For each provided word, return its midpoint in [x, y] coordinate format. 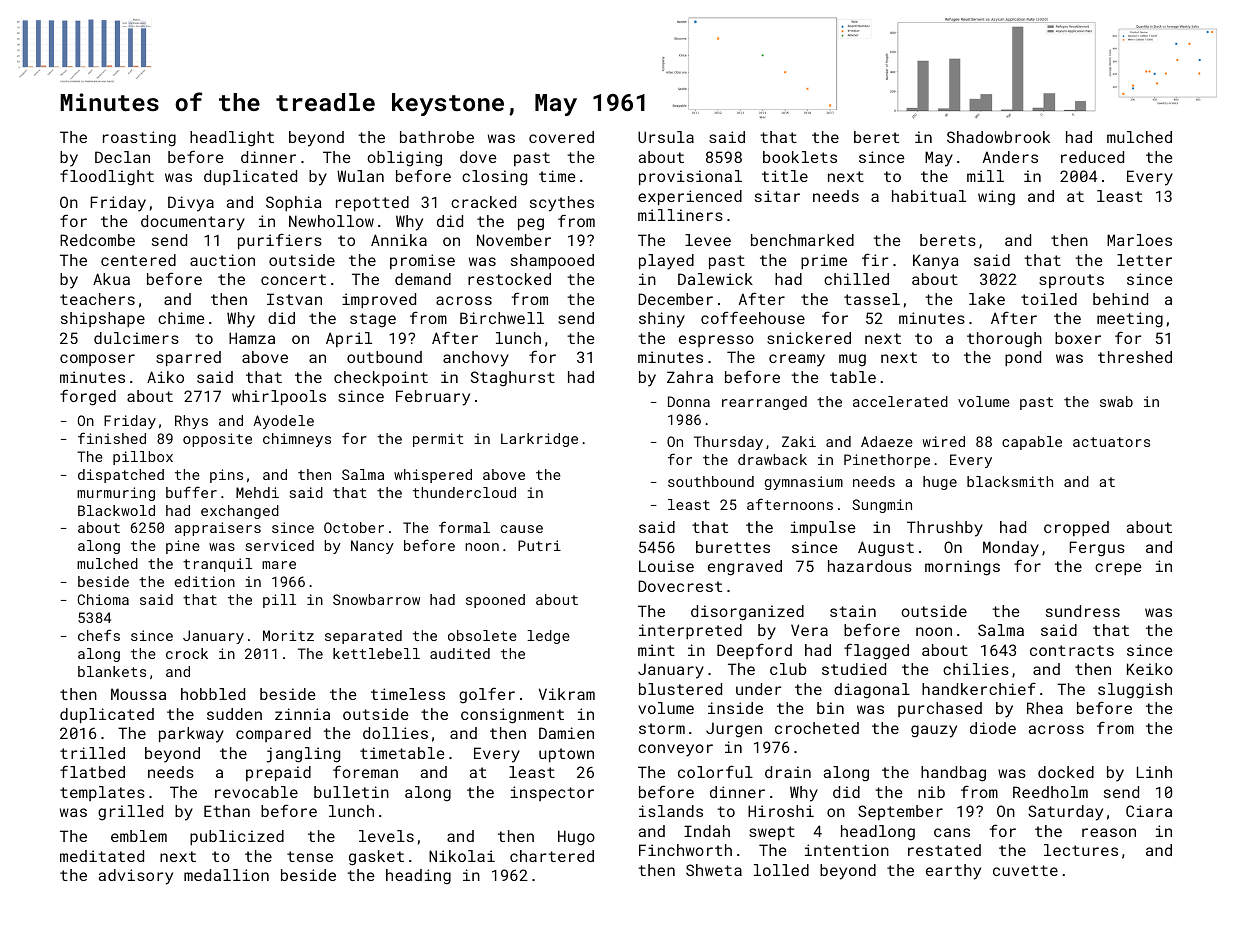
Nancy [372, 547]
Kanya [936, 262]
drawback [772, 459]
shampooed [552, 261]
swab [1116, 401]
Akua [111, 279]
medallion [226, 875]
